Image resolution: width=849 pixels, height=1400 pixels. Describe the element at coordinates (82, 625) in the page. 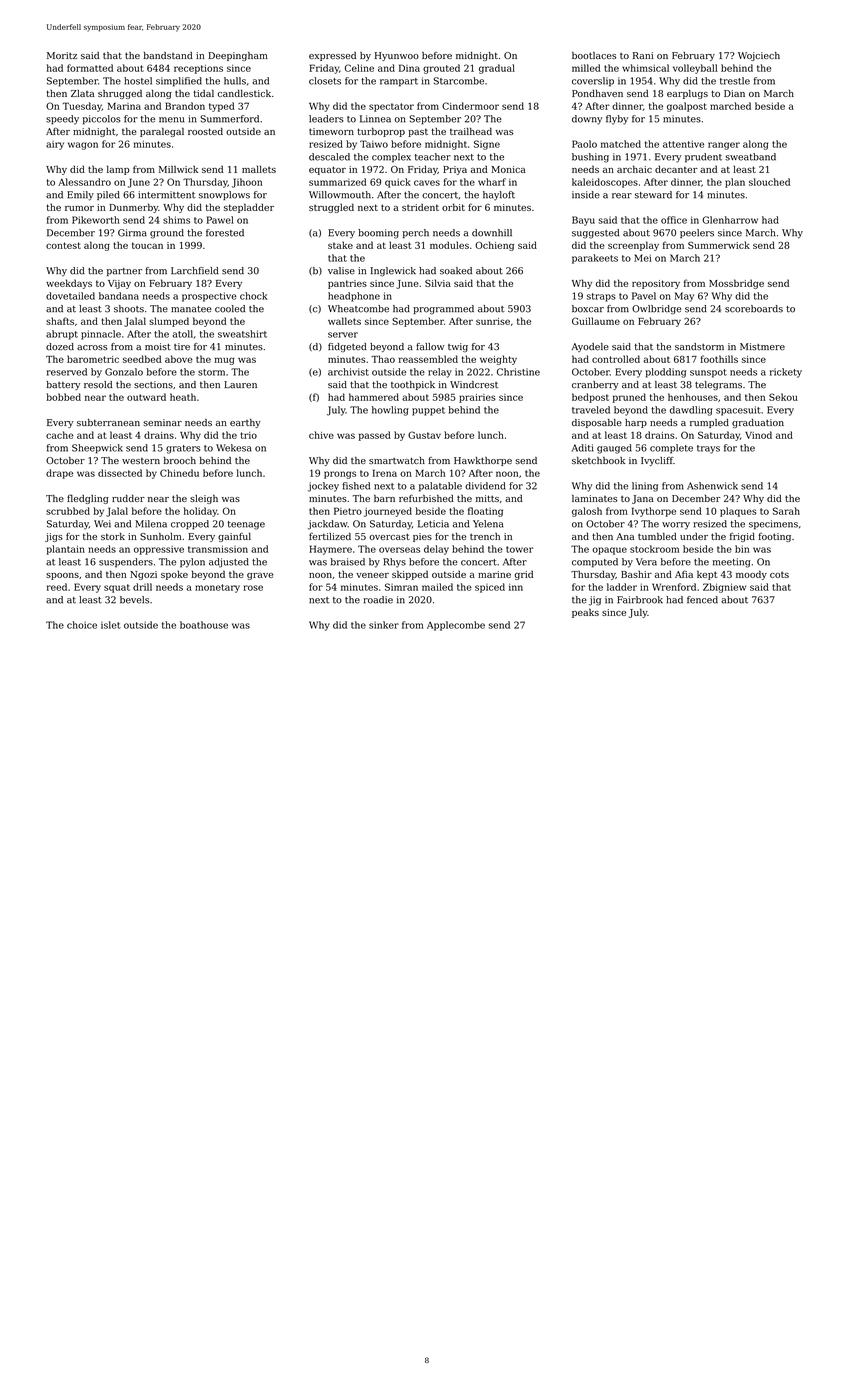

I see `choice` at that location.
